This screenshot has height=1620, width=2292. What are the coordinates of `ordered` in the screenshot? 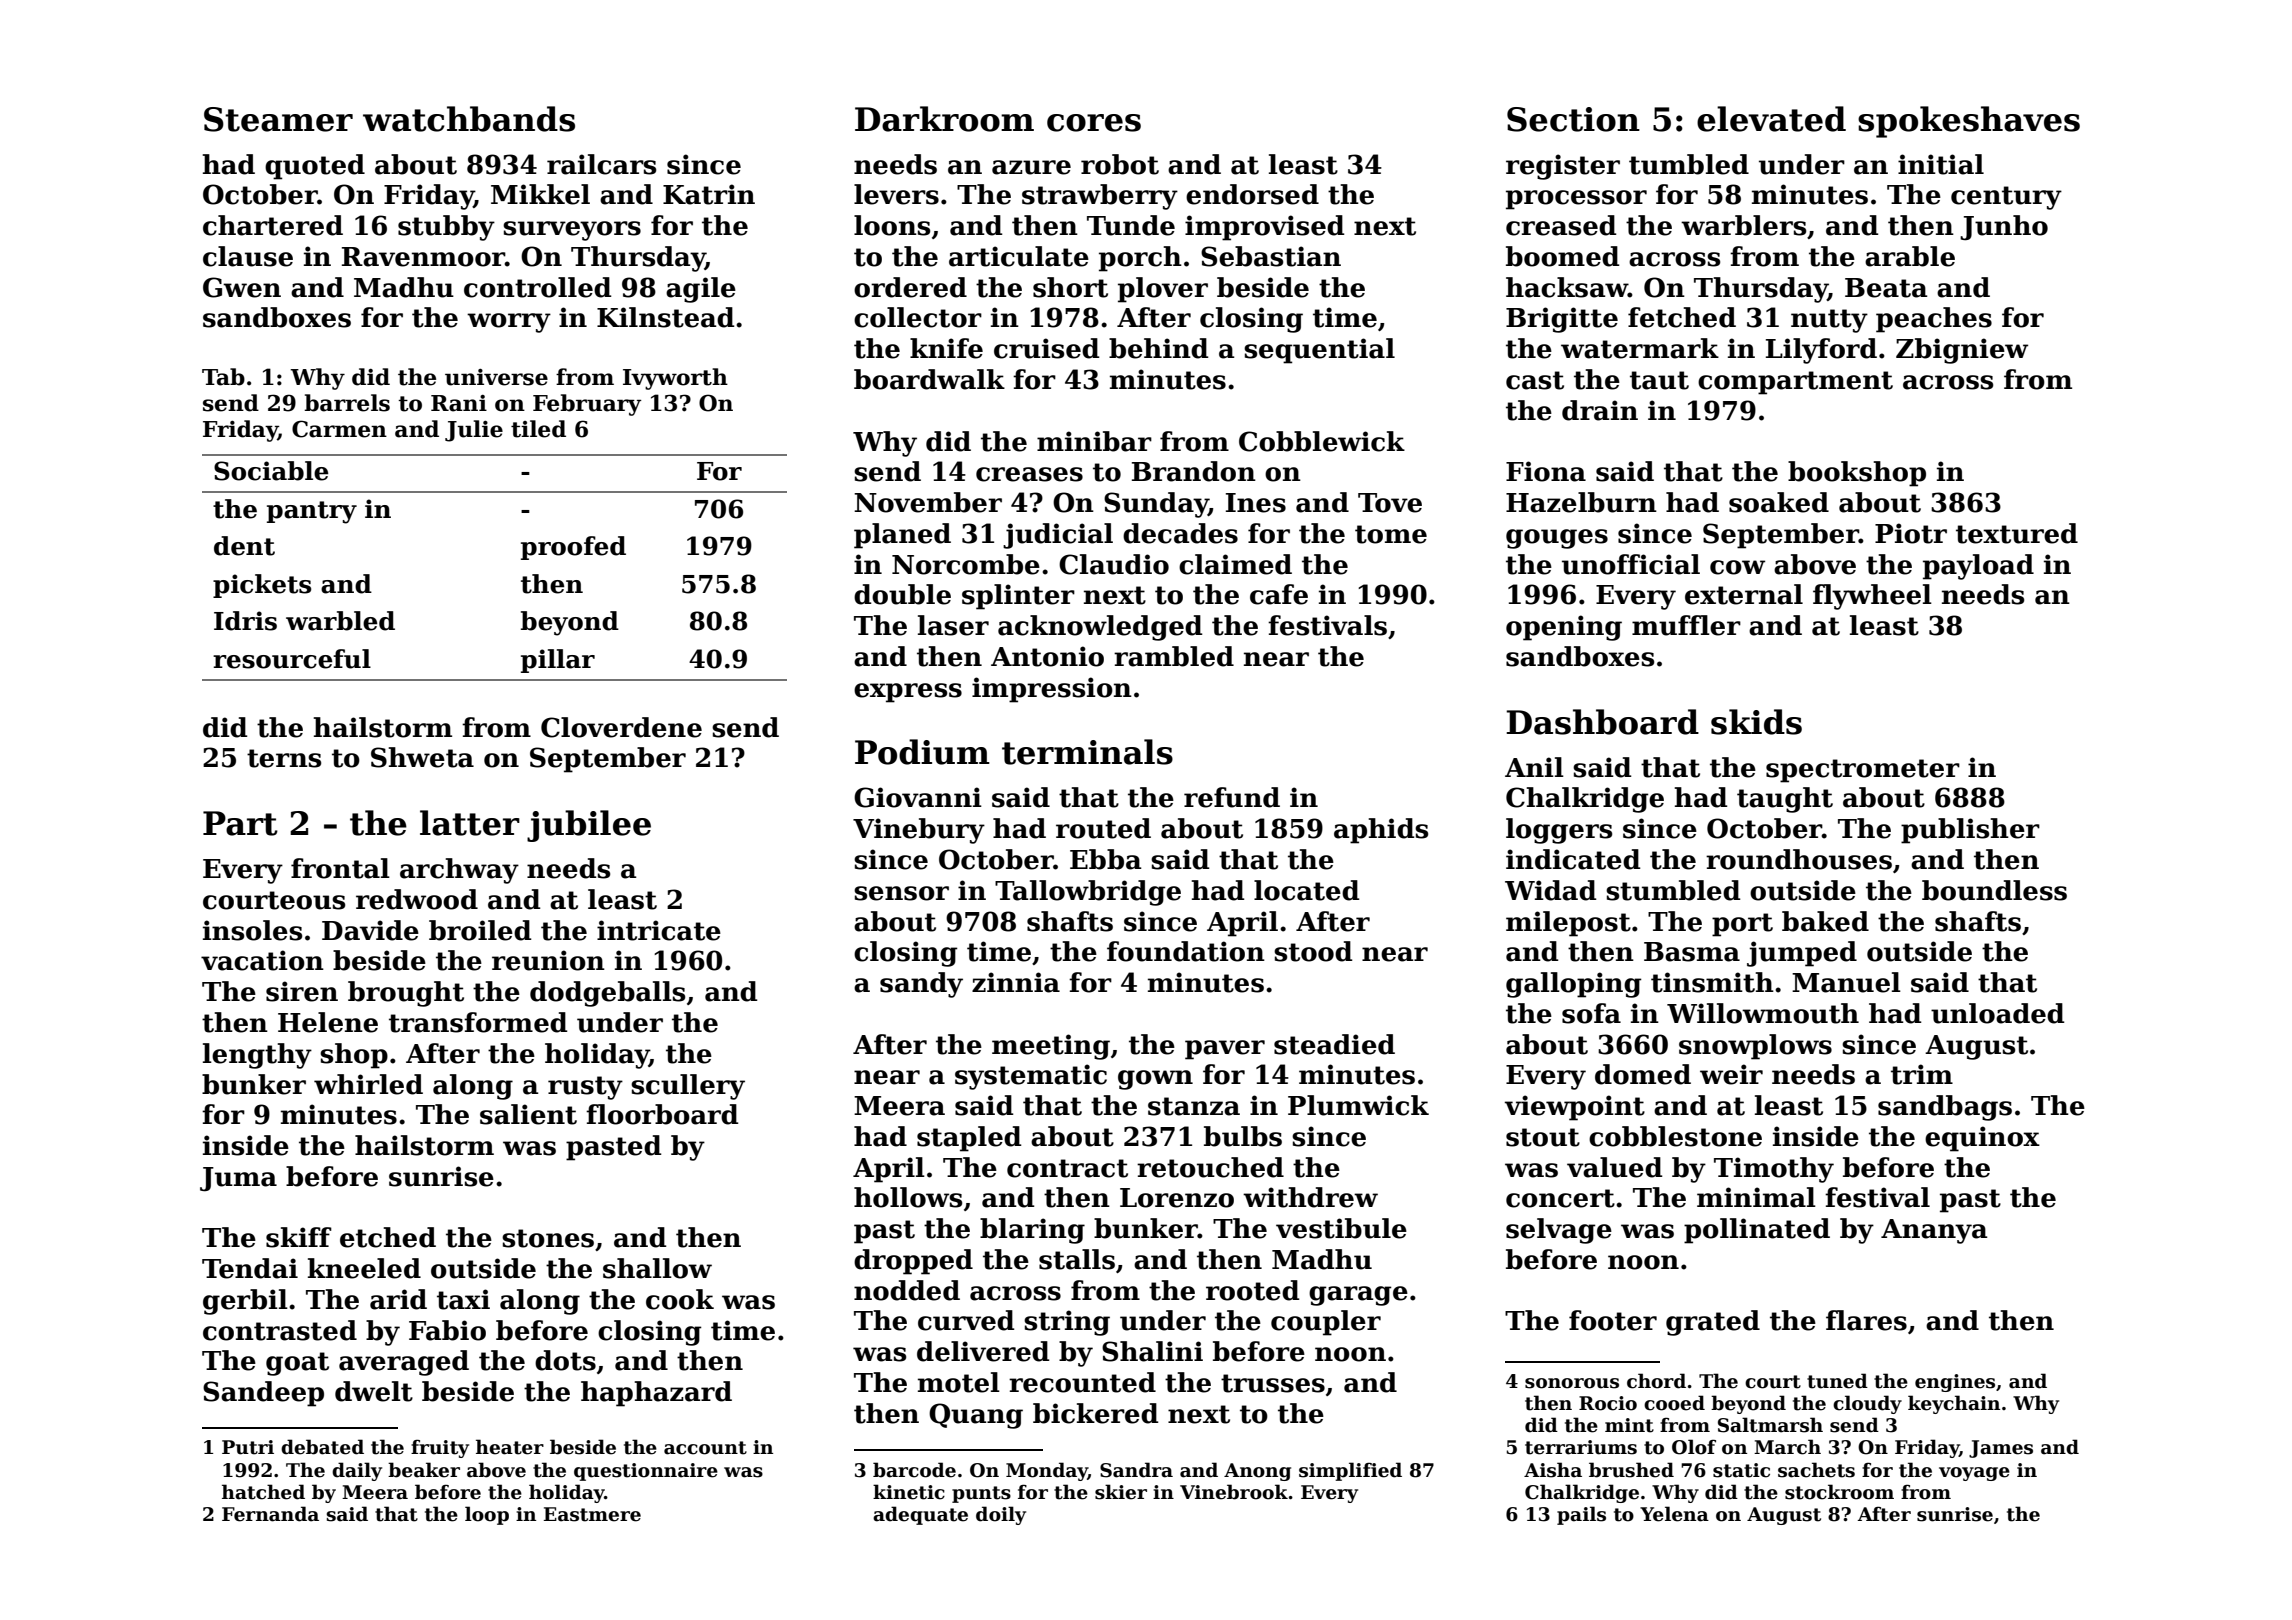 It's located at (910, 287).
